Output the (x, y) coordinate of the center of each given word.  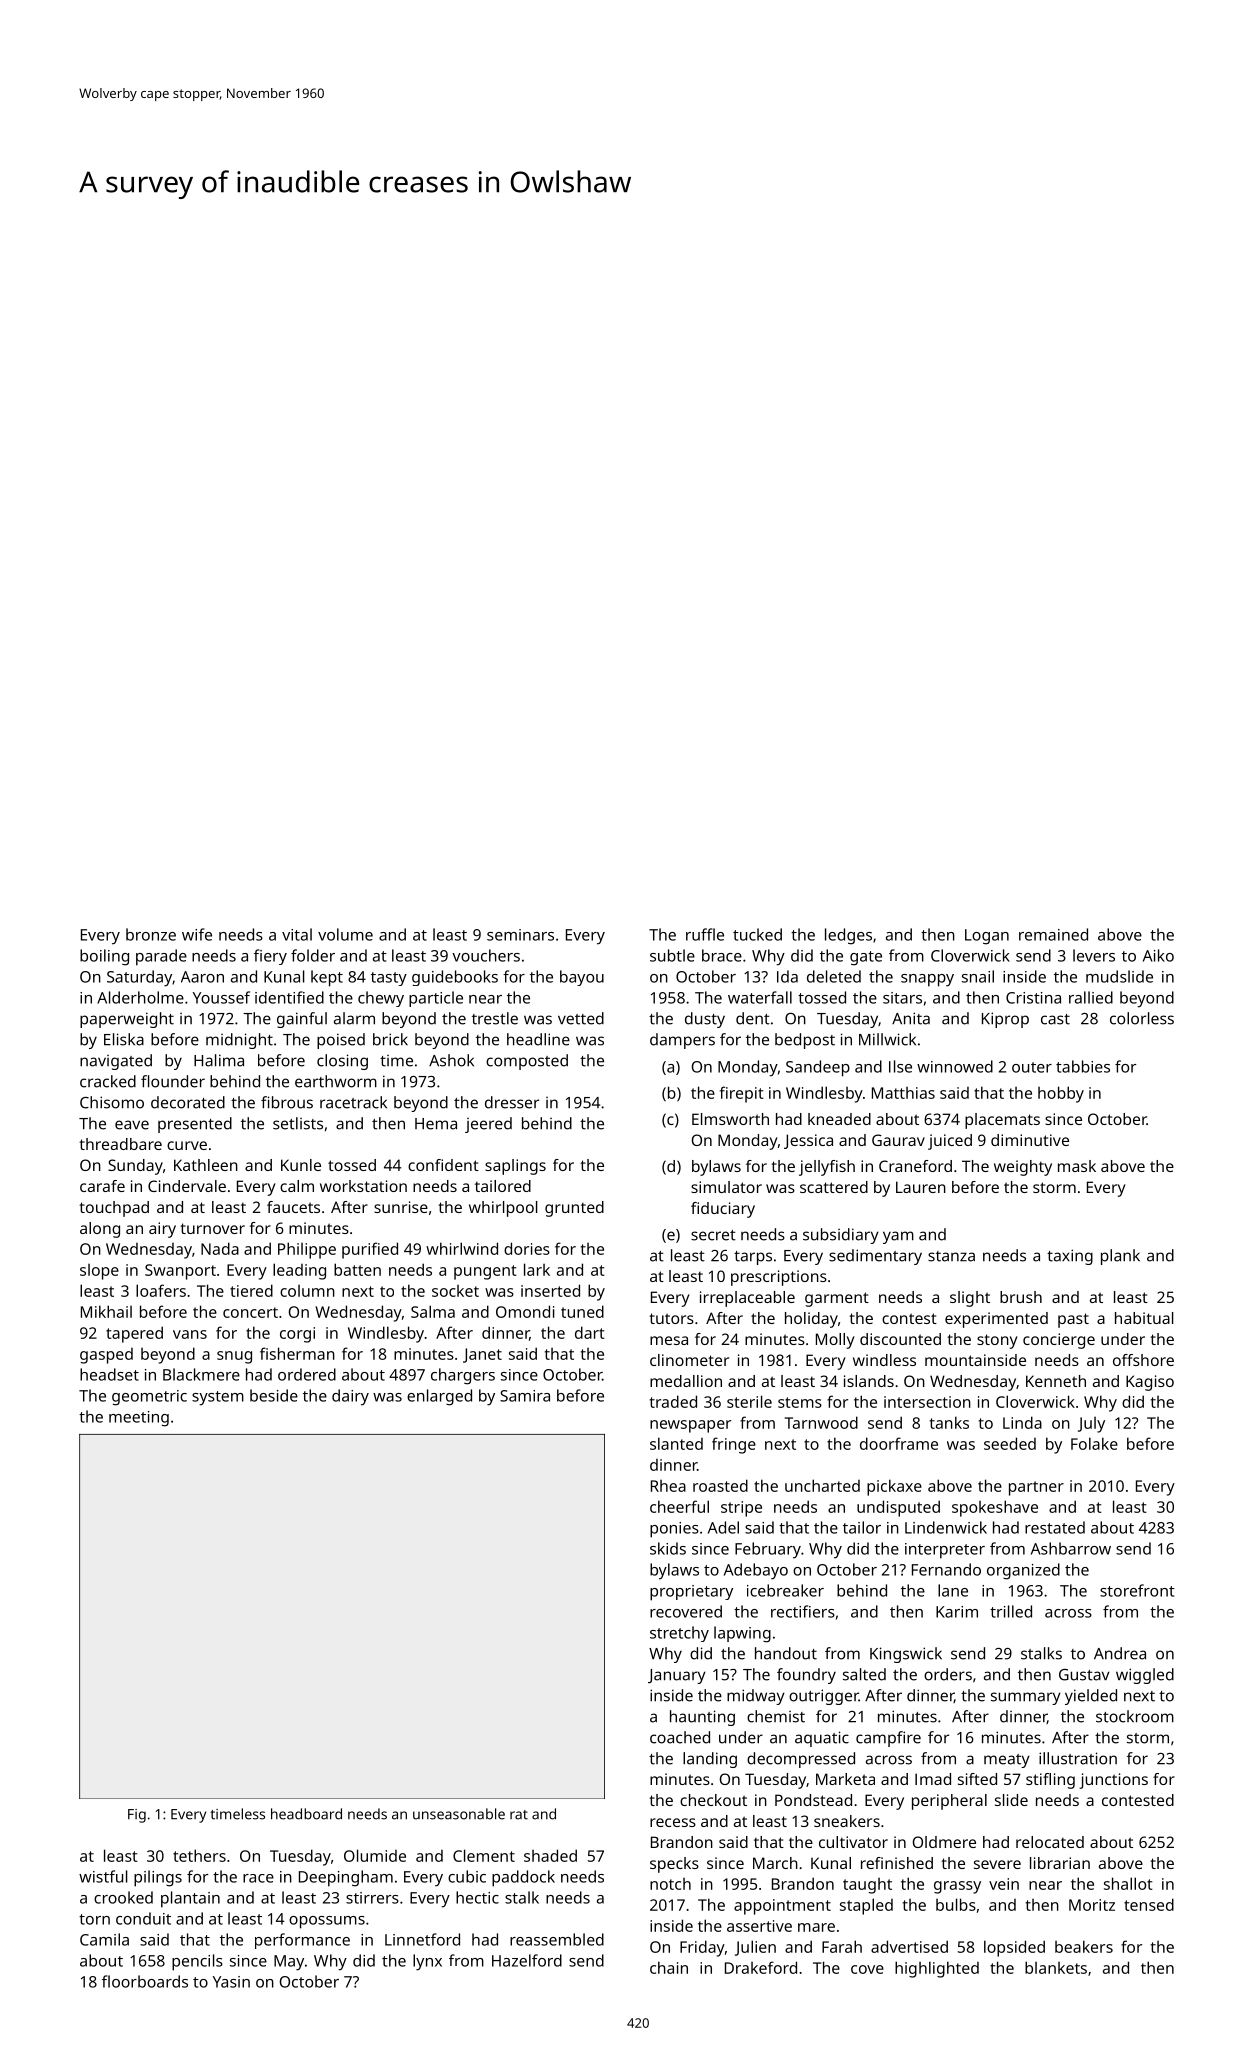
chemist (776, 1716)
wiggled (1145, 1676)
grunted (574, 1209)
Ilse (900, 1066)
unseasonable (459, 1814)
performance (302, 1941)
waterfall (760, 997)
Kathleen (206, 1165)
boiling (104, 957)
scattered (834, 1187)
